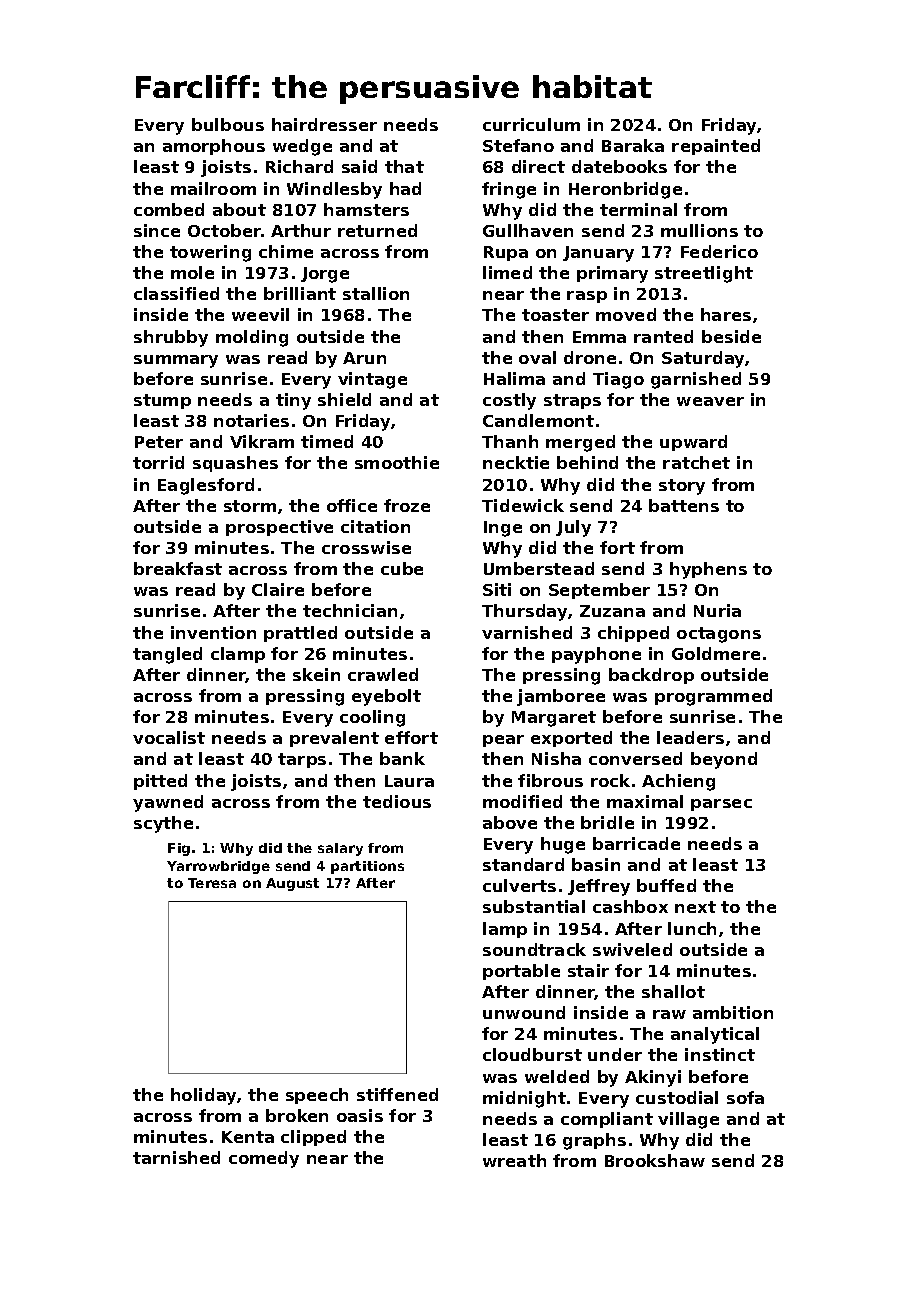 This image has height=1311, width=924. I want to click on beyond, so click(724, 760).
